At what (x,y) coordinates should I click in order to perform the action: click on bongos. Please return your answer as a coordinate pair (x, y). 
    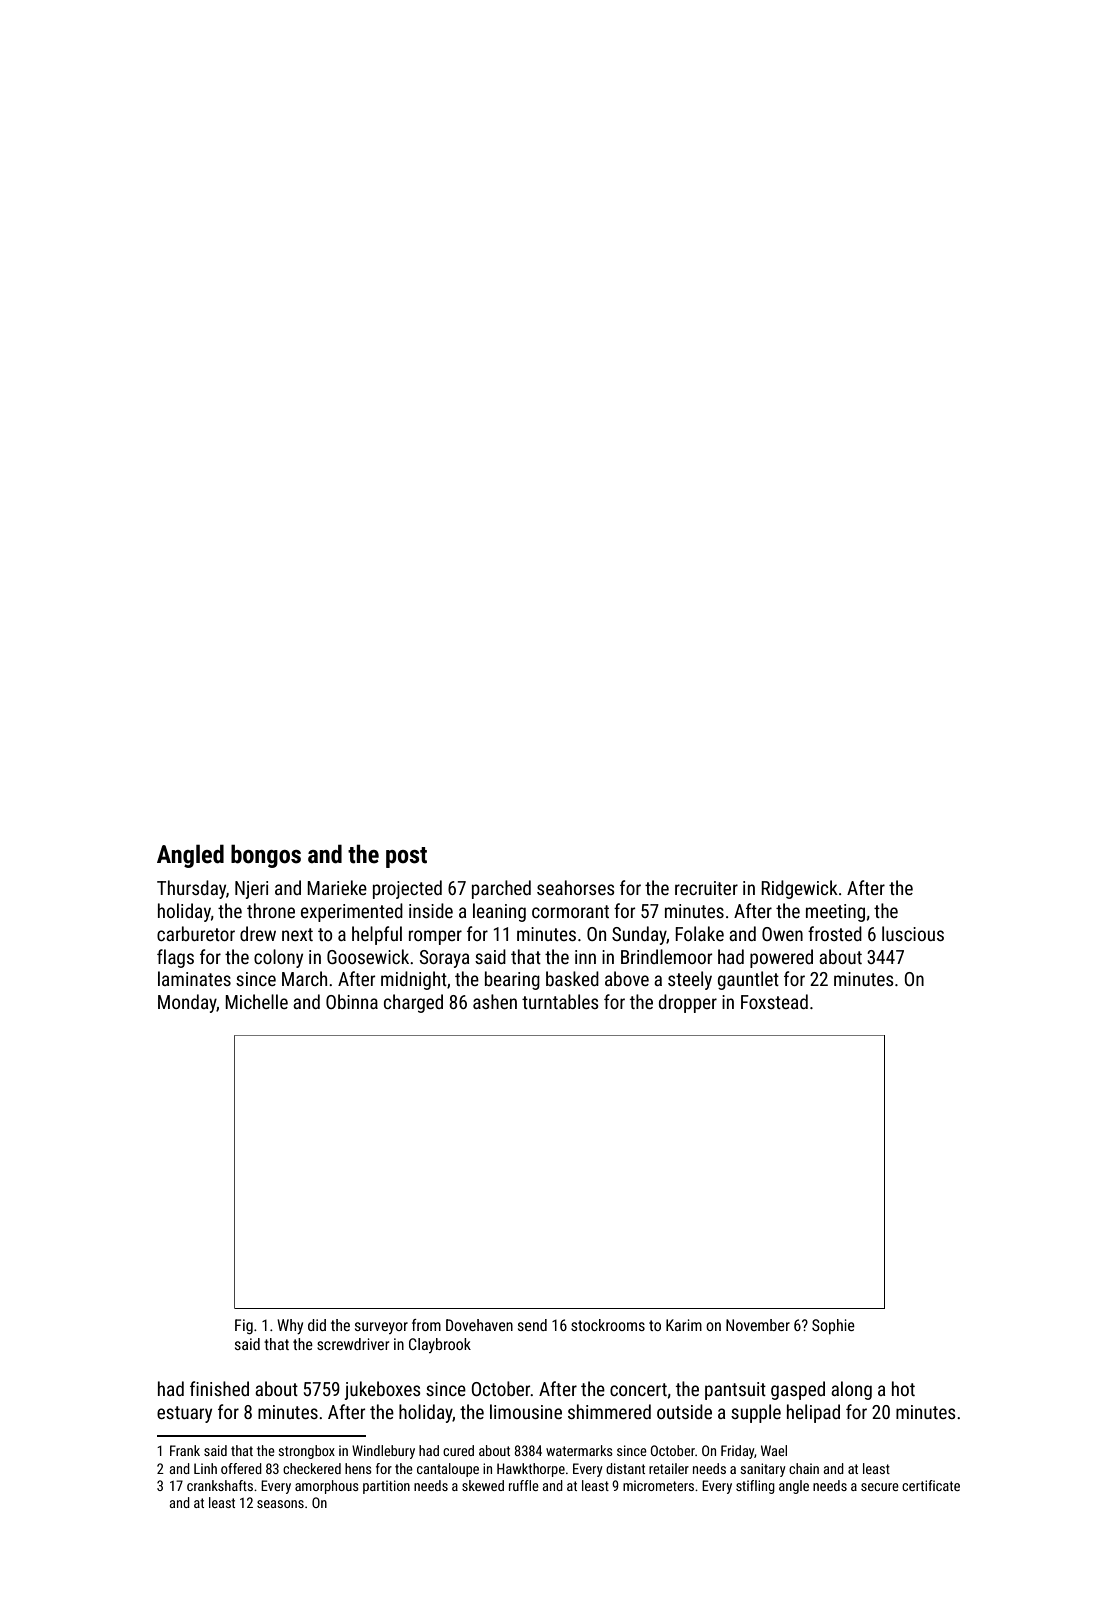
    Looking at the image, I should click on (266, 856).
